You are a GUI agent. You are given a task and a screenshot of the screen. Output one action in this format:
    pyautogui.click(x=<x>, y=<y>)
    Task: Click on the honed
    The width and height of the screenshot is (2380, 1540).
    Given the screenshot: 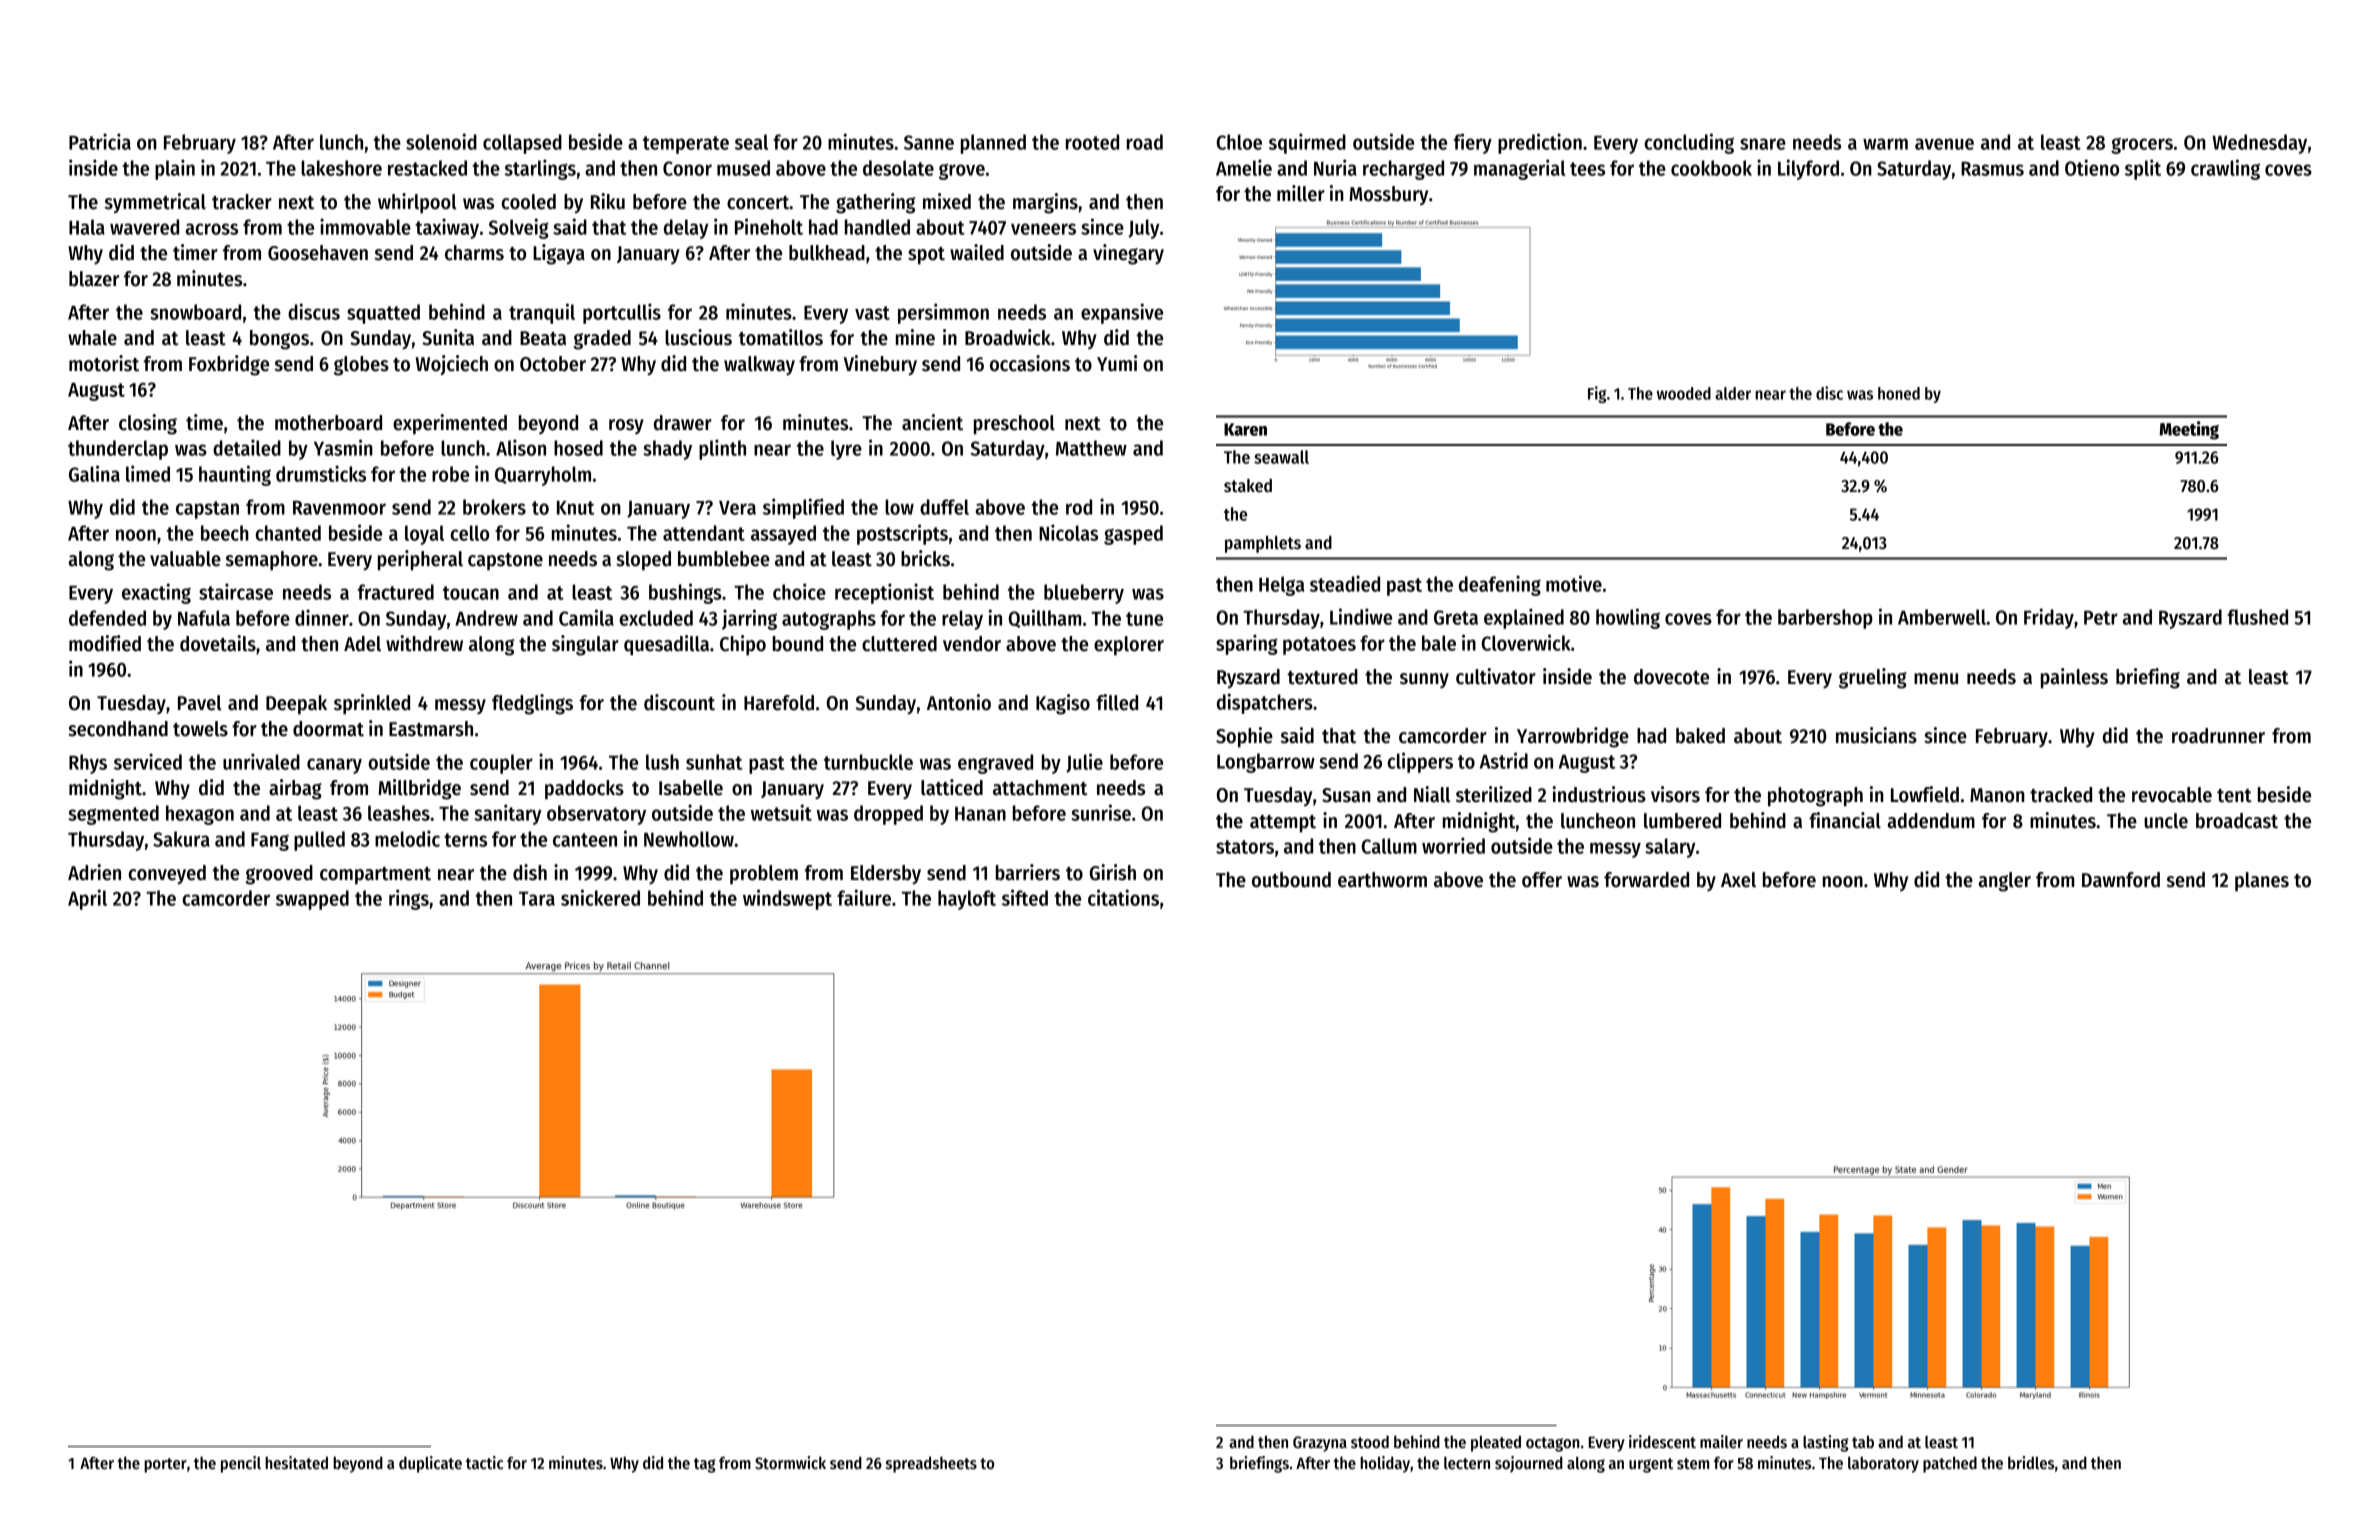 What is the action you would take?
    pyautogui.click(x=1899, y=393)
